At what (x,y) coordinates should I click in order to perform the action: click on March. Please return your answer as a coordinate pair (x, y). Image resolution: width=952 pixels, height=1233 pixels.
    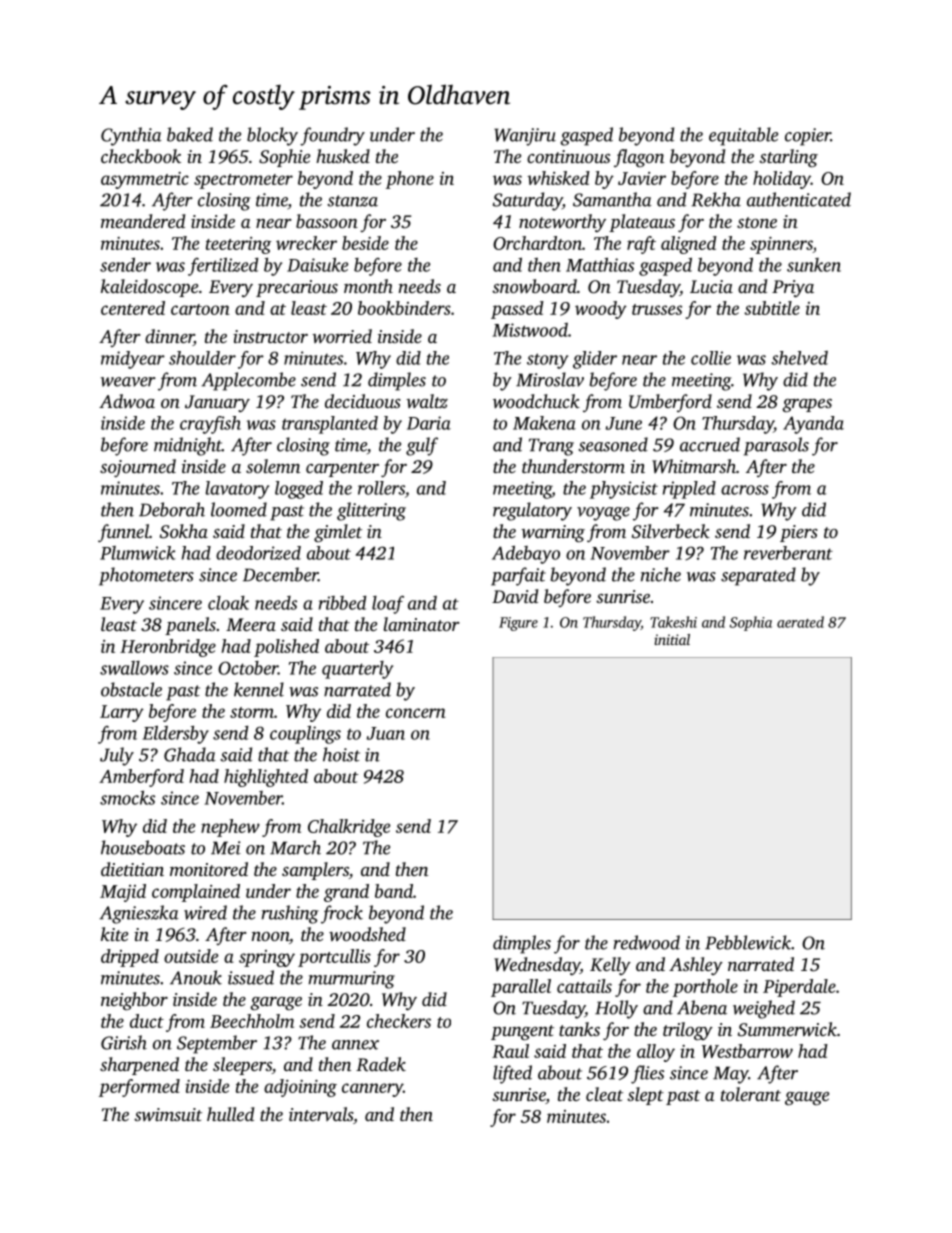
    Looking at the image, I should click on (295, 847).
